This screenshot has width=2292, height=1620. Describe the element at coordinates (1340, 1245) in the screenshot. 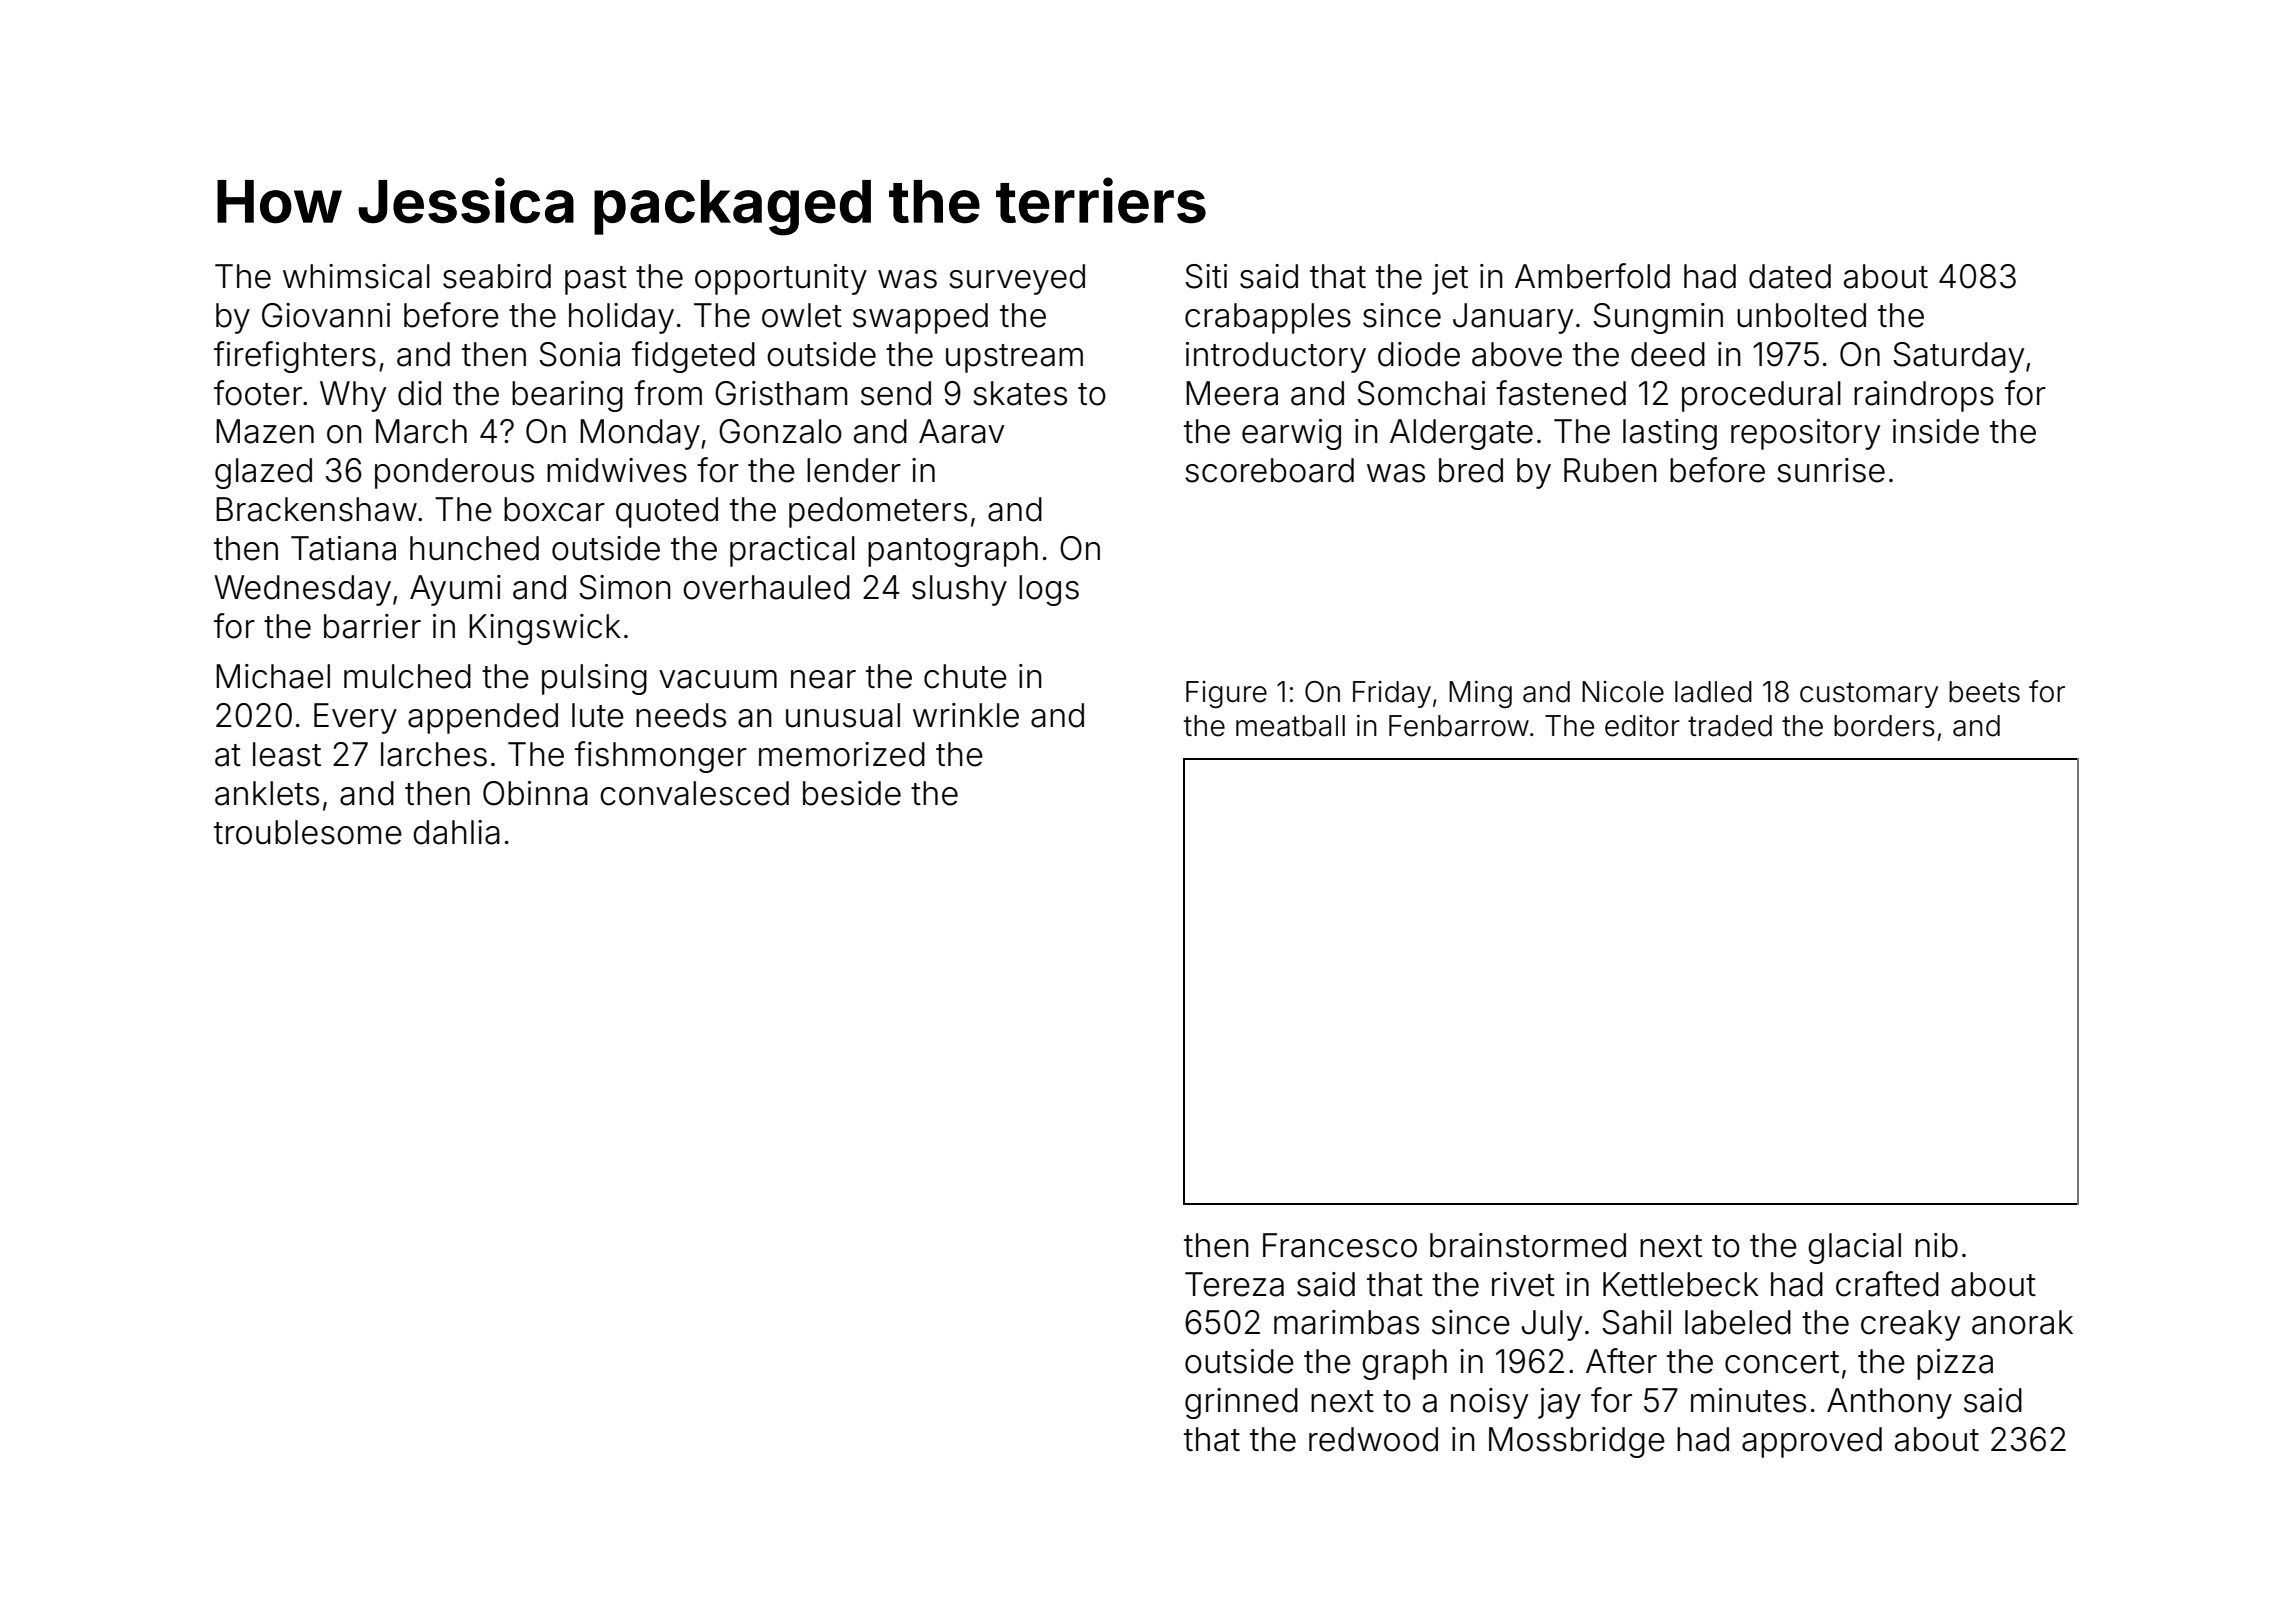

I see `Francesco` at that location.
